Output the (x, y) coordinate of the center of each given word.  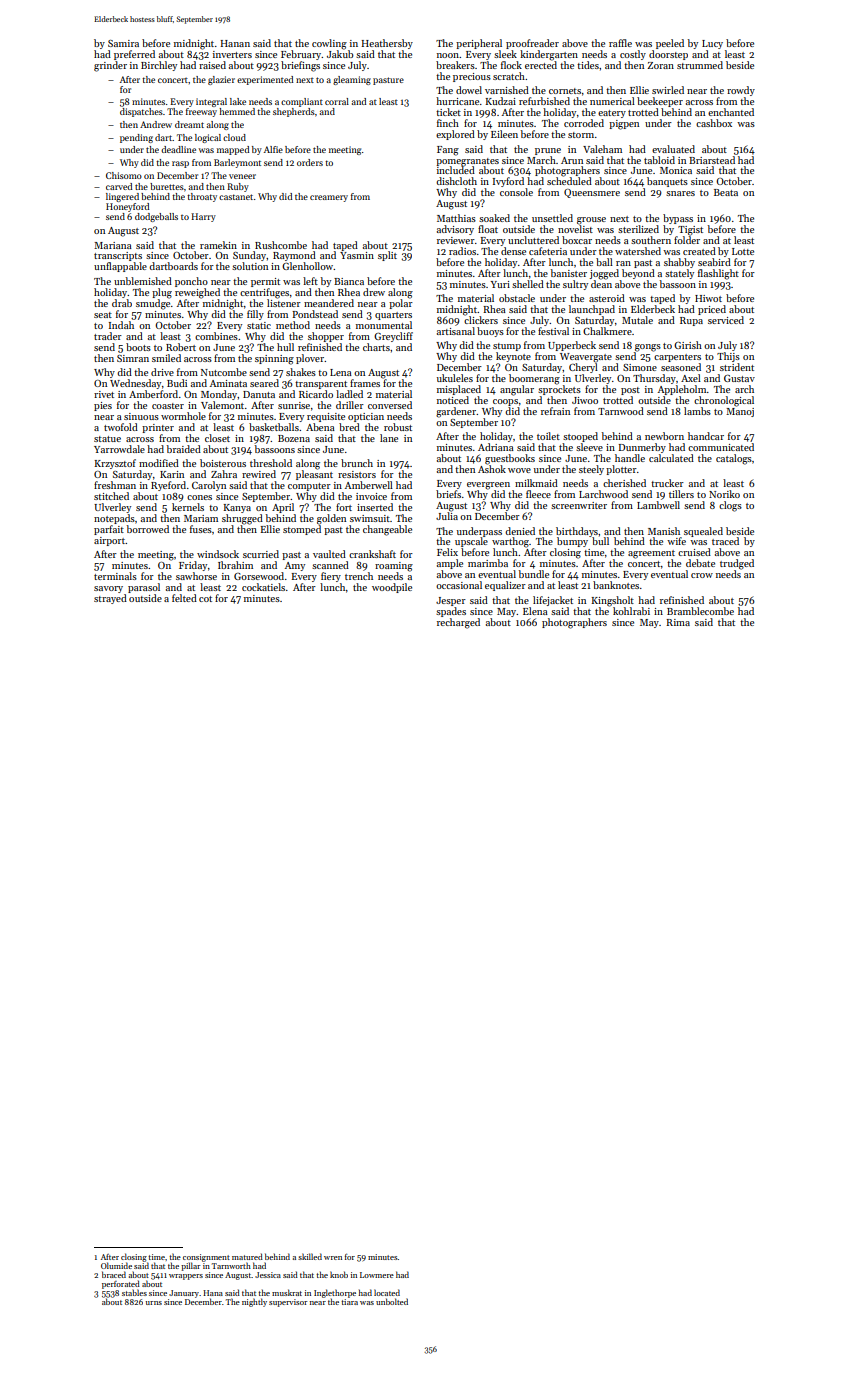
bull (600, 541)
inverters (232, 54)
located (387, 1292)
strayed (110, 599)
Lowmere (377, 1275)
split (387, 256)
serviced (726, 320)
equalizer (505, 586)
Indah (121, 325)
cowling (329, 44)
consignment (206, 1258)
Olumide (116, 1265)
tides (588, 65)
